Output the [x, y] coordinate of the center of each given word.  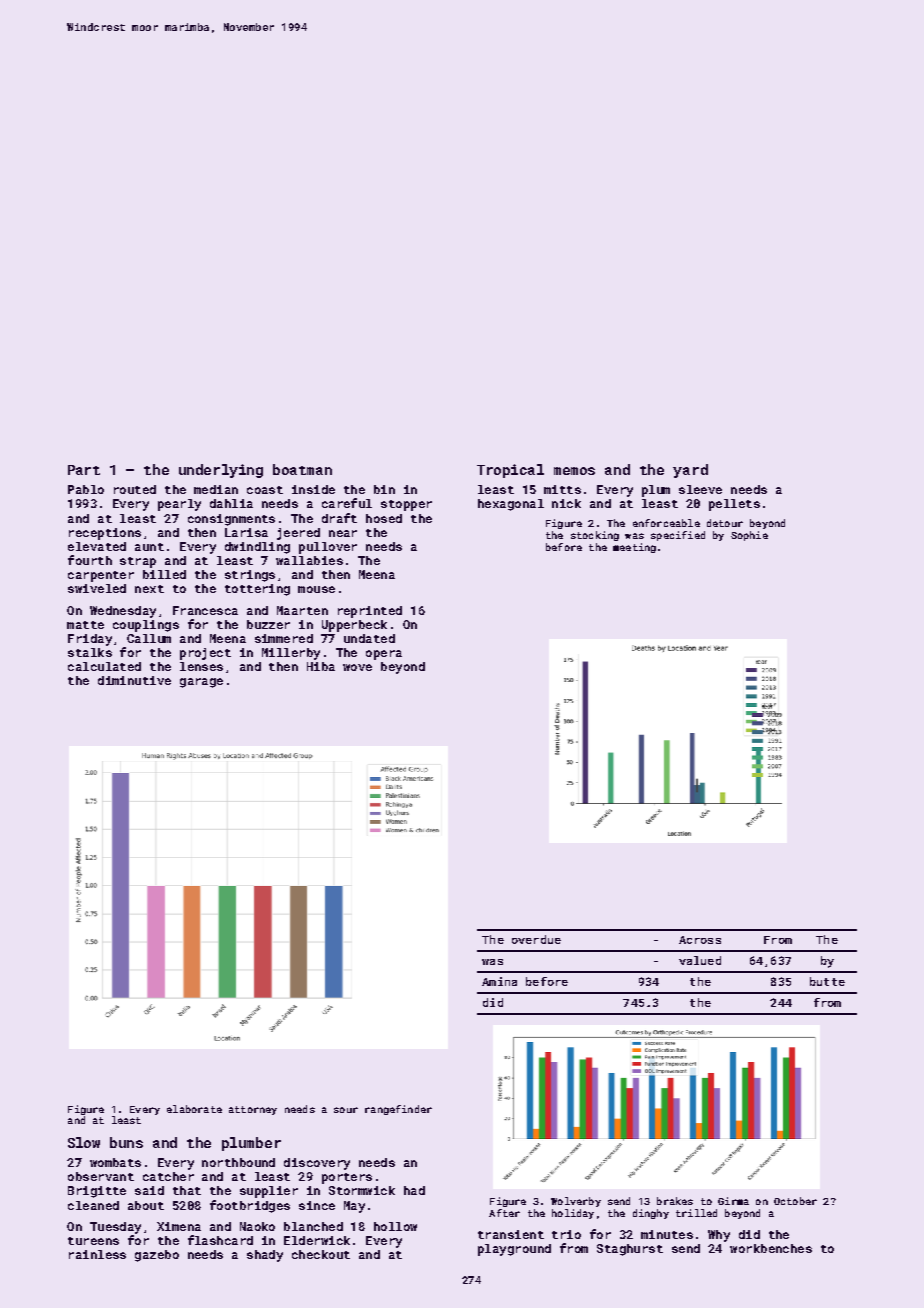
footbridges [250, 1206]
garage [201, 683]
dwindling [257, 548]
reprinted [370, 612]
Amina [499, 981]
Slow [84, 1142]
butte [827, 981]
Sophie [749, 536]
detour [725, 523]
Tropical [510, 471]
